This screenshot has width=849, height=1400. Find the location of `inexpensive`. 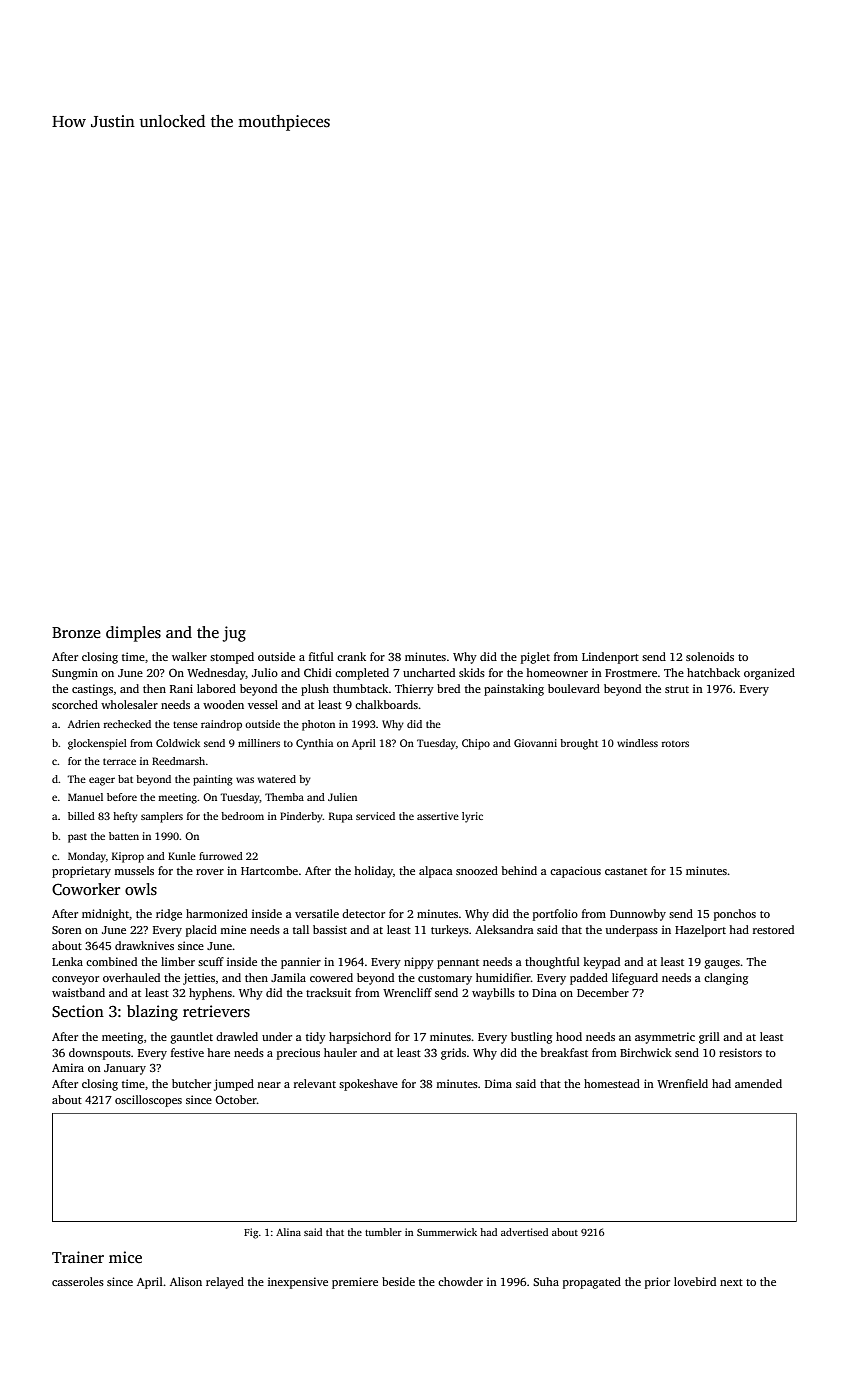

inexpensive is located at coordinates (298, 1283).
